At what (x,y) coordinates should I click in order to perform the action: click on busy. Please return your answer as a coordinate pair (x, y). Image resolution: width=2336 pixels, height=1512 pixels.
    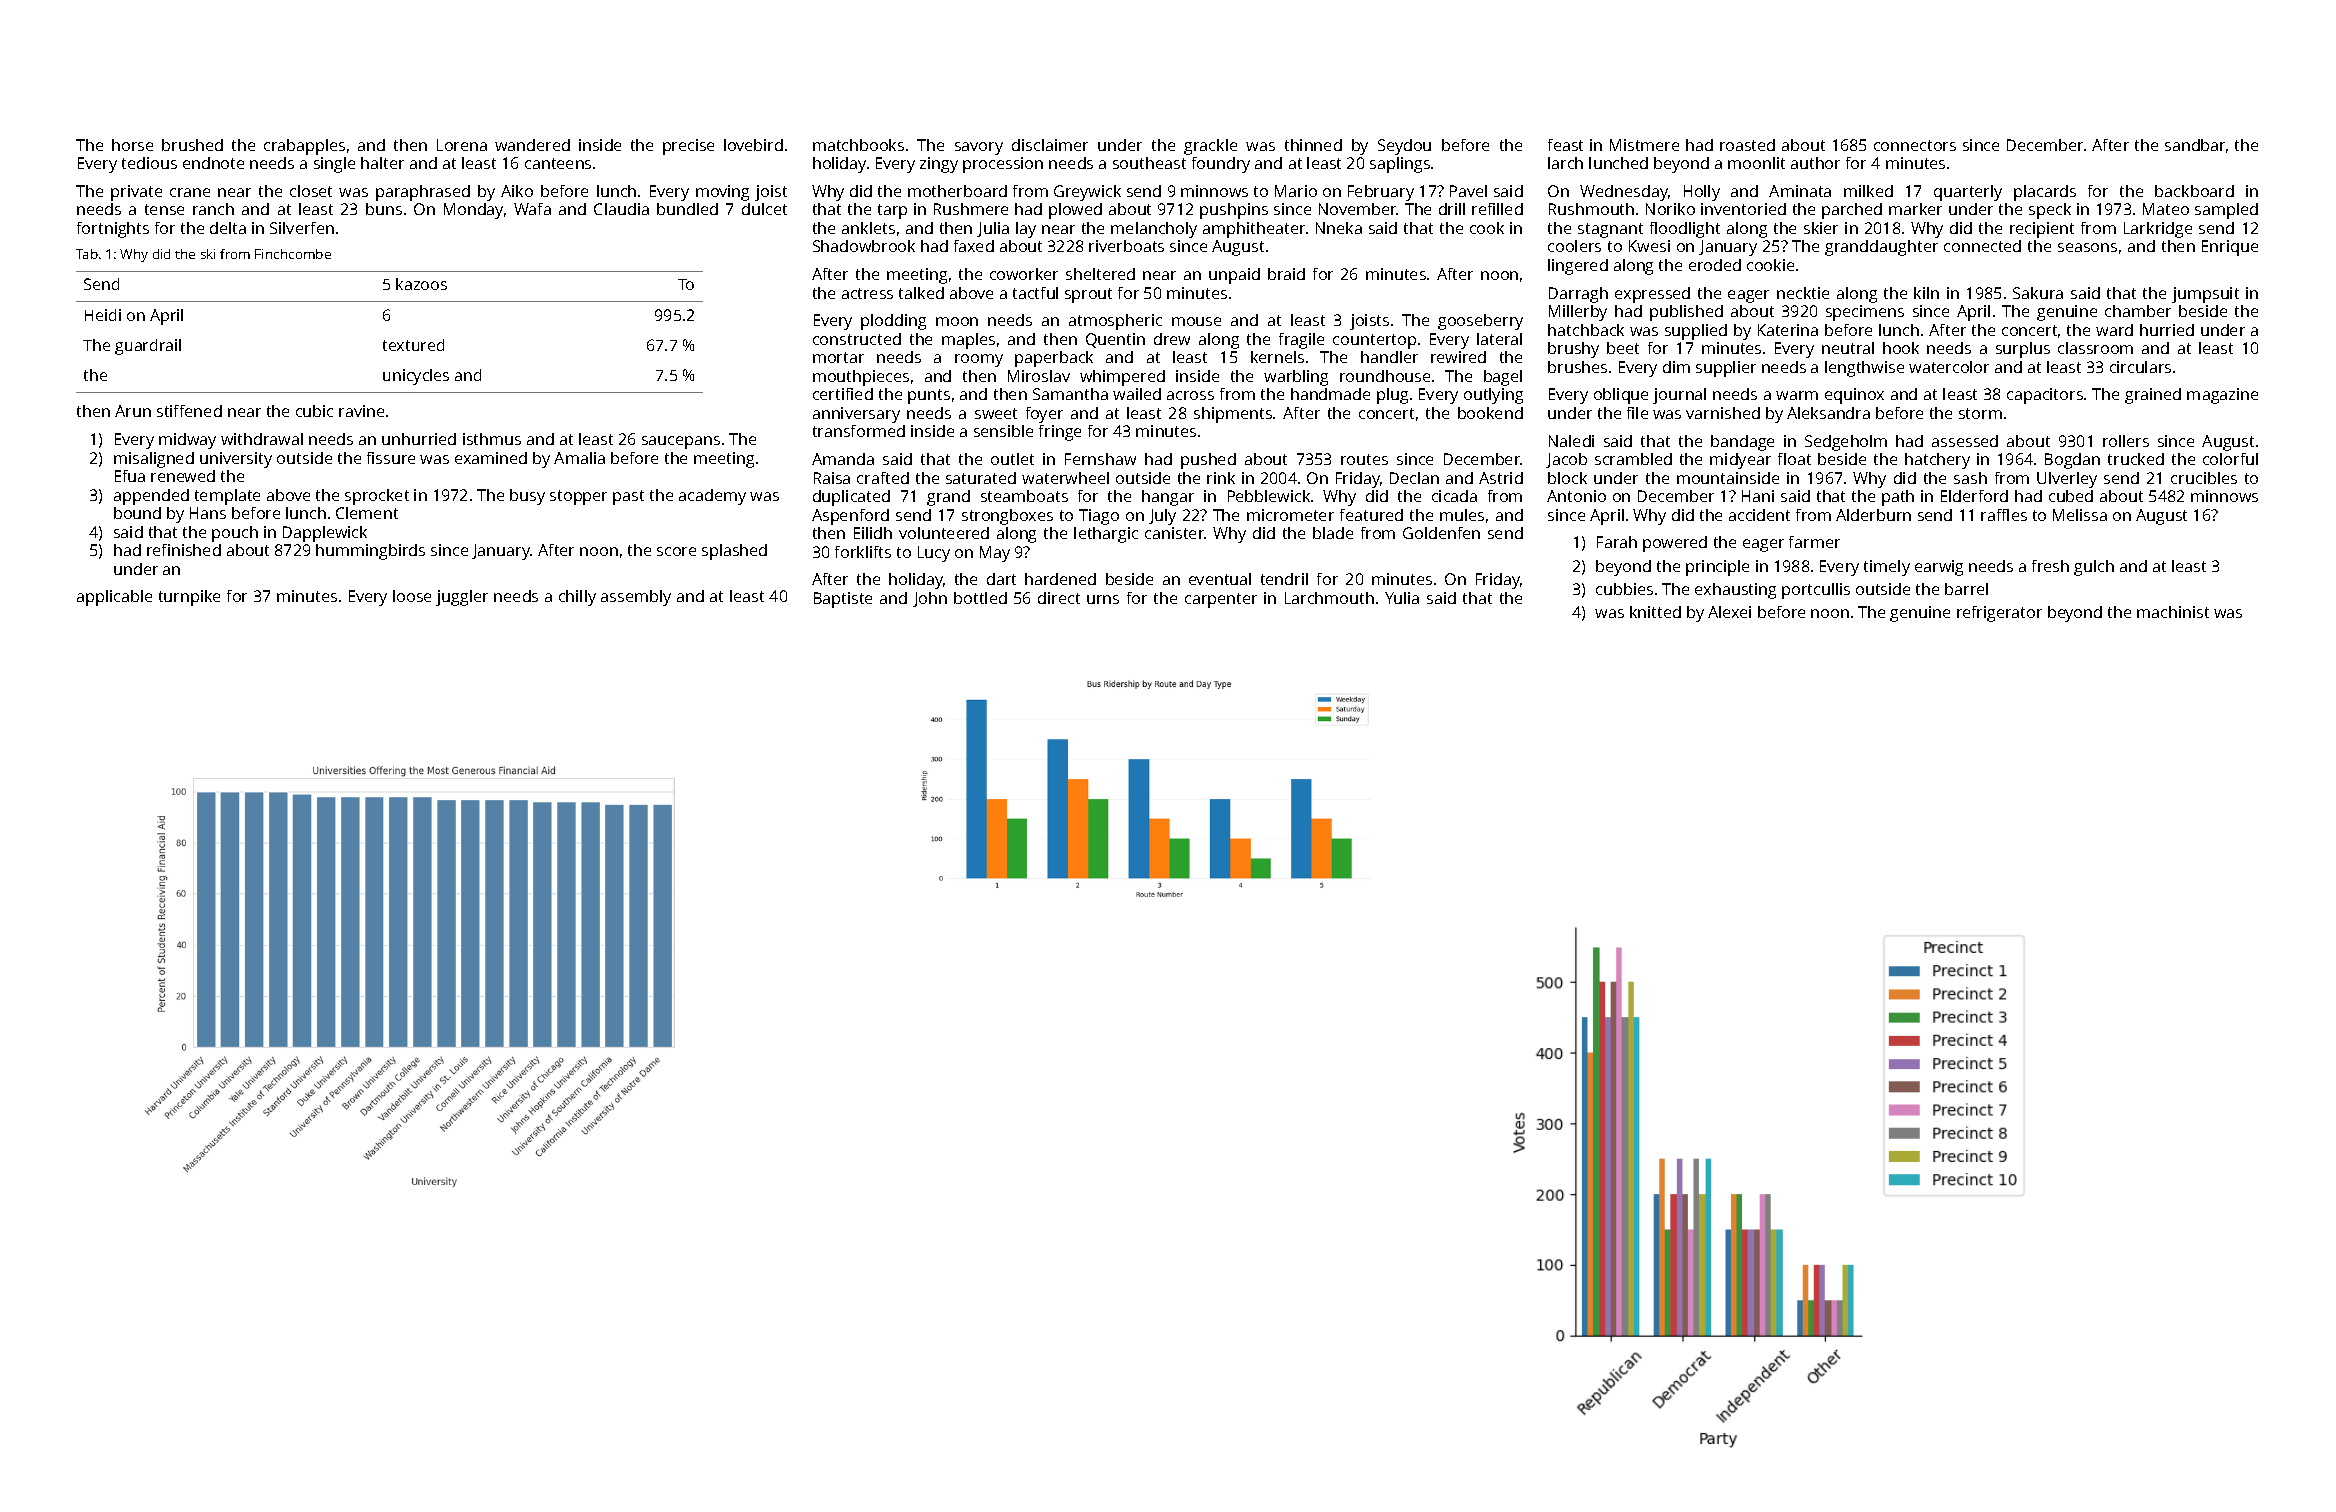
    Looking at the image, I should click on (527, 497).
